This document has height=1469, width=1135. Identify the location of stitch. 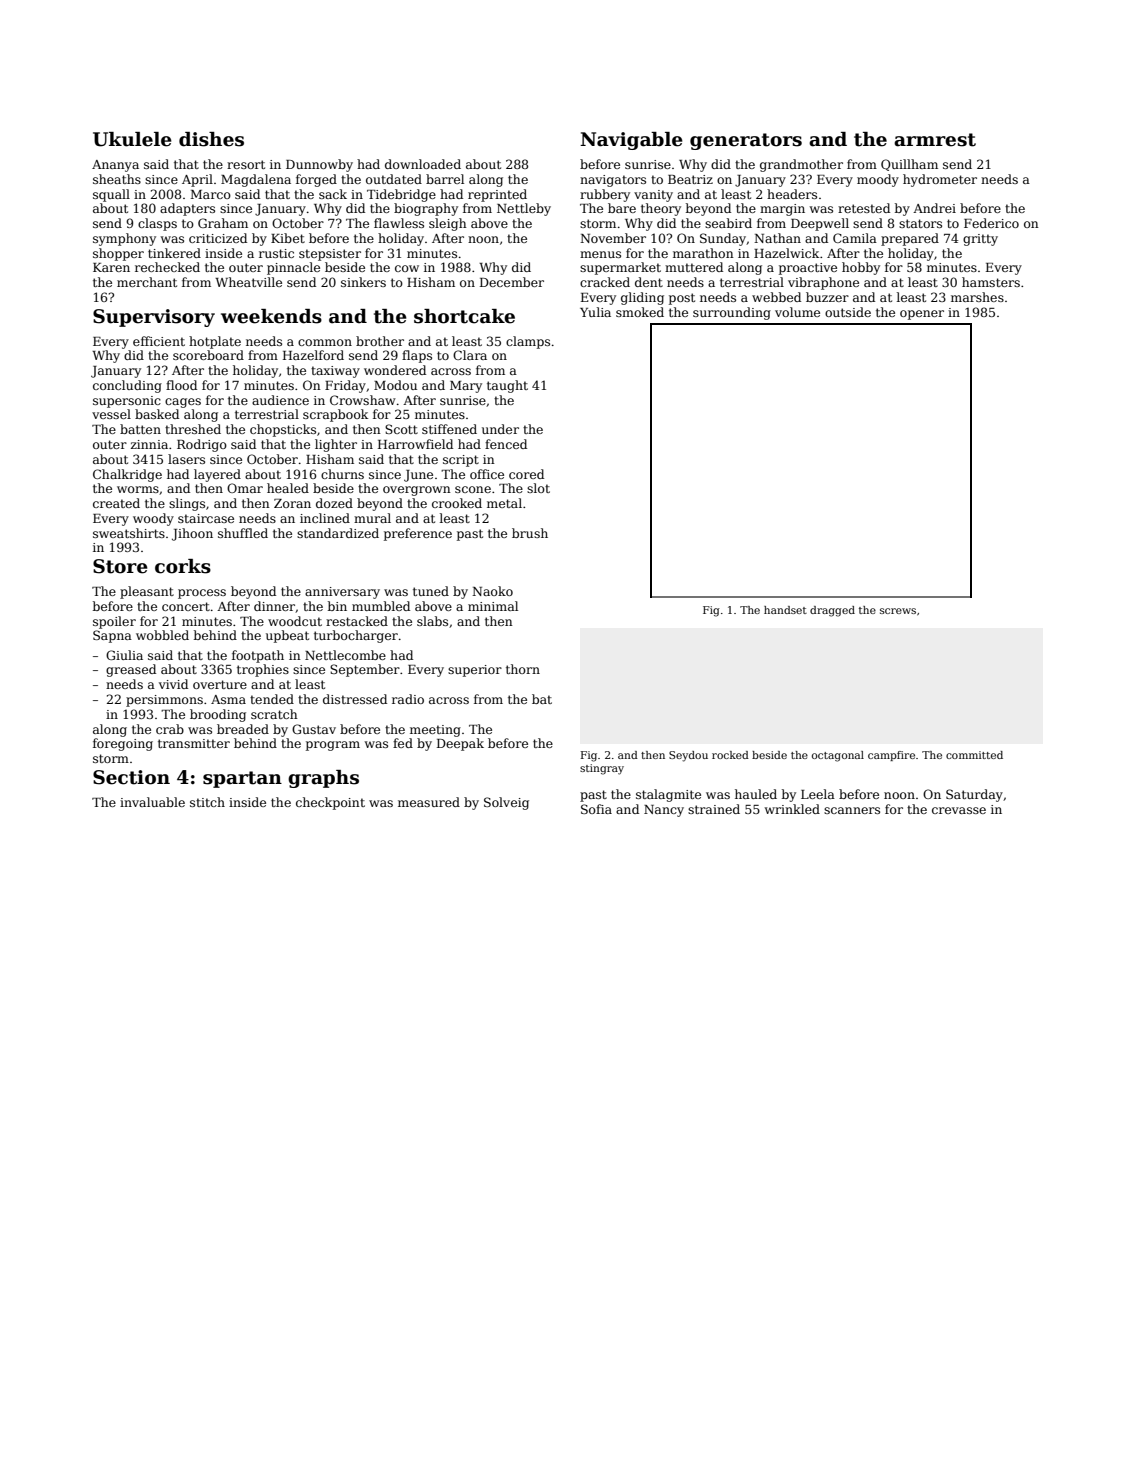
(207, 802).
